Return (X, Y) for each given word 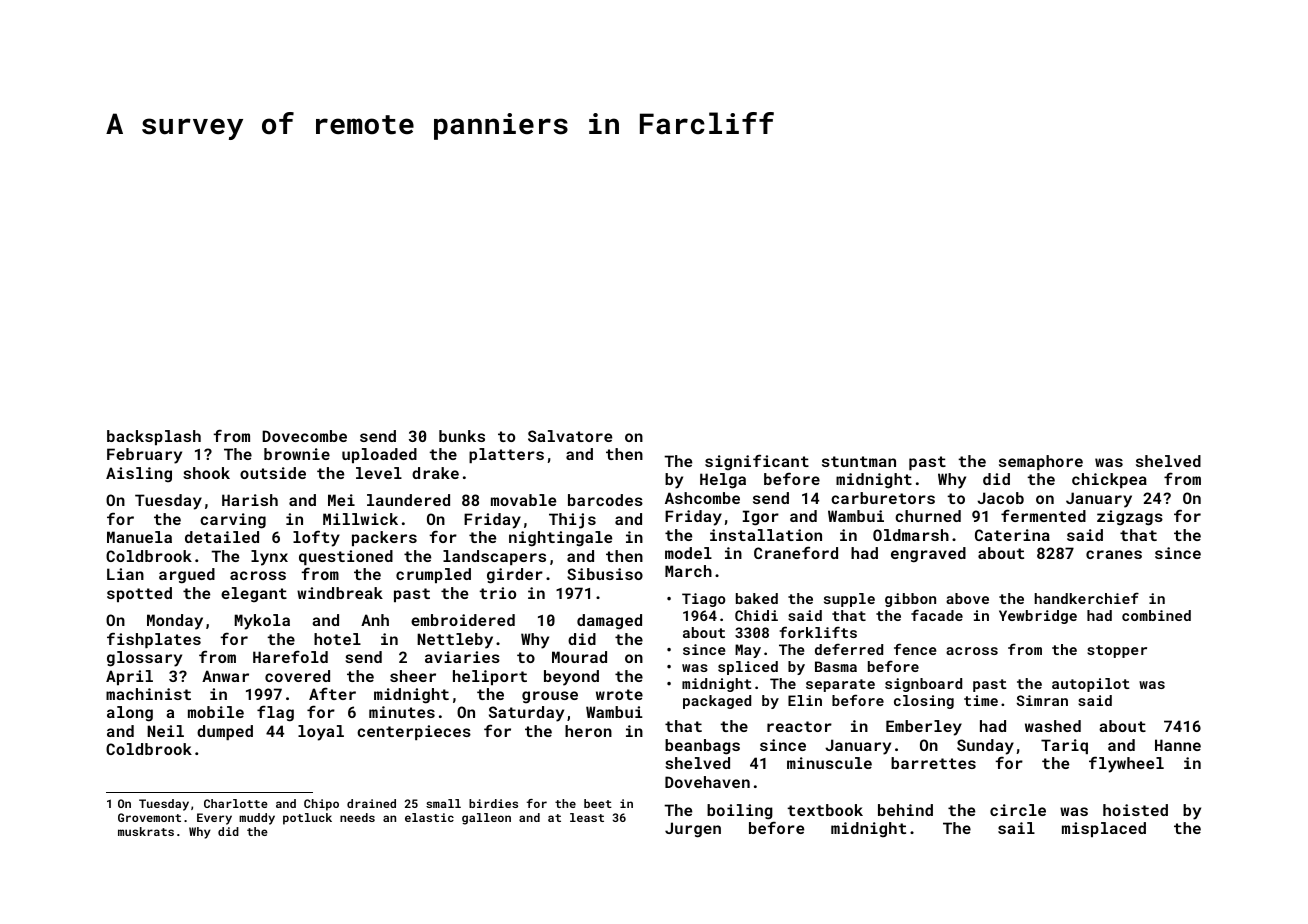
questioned (346, 557)
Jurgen (693, 830)
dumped (225, 732)
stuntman (859, 461)
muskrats (146, 831)
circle (1018, 810)
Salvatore (570, 436)
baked (757, 598)
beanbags (702, 747)
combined (1156, 615)
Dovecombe (304, 436)
